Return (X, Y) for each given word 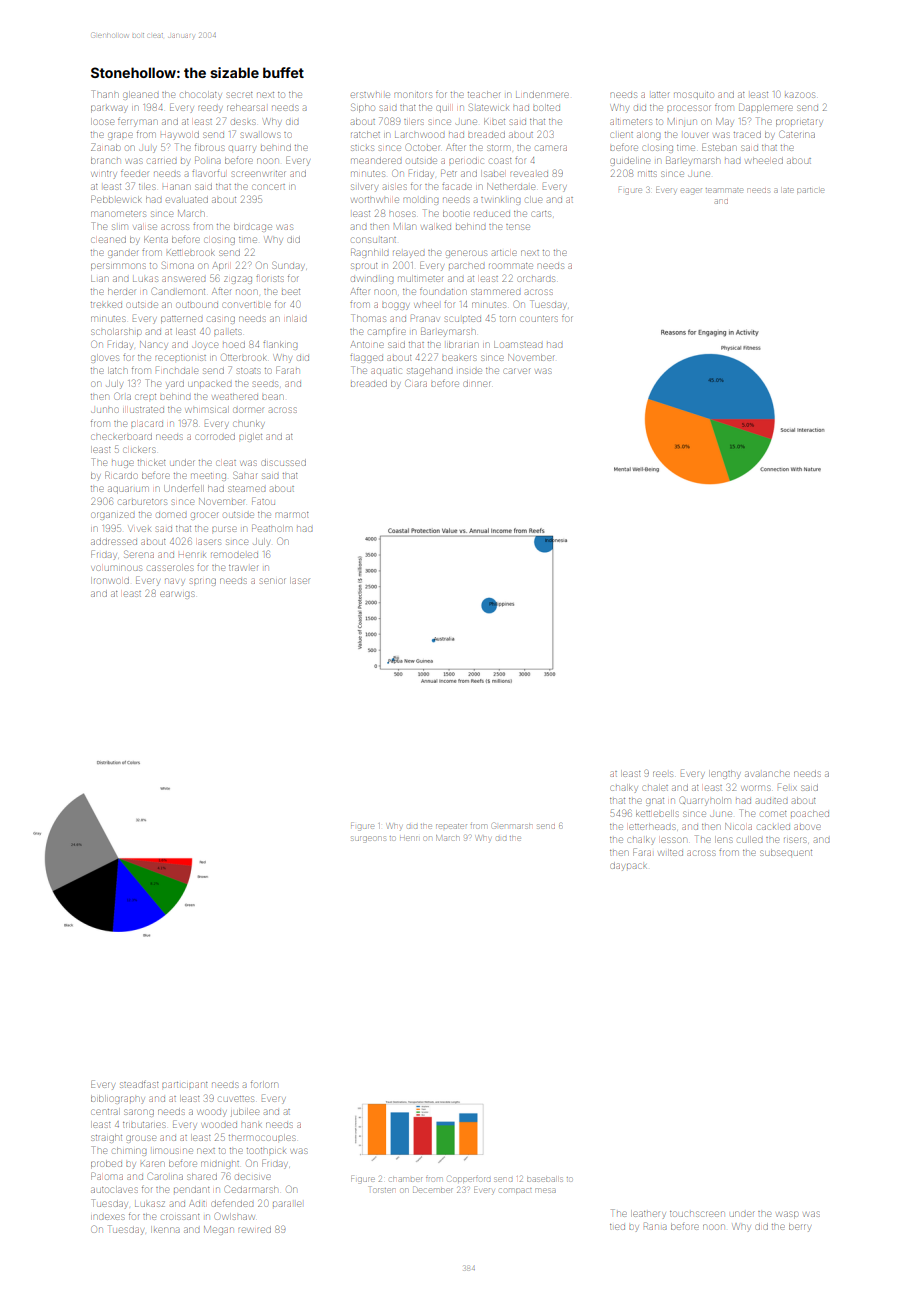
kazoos (800, 95)
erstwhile (370, 95)
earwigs (177, 595)
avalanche (767, 774)
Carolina (165, 1176)
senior (272, 581)
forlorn (264, 1085)
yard (175, 385)
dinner (477, 384)
